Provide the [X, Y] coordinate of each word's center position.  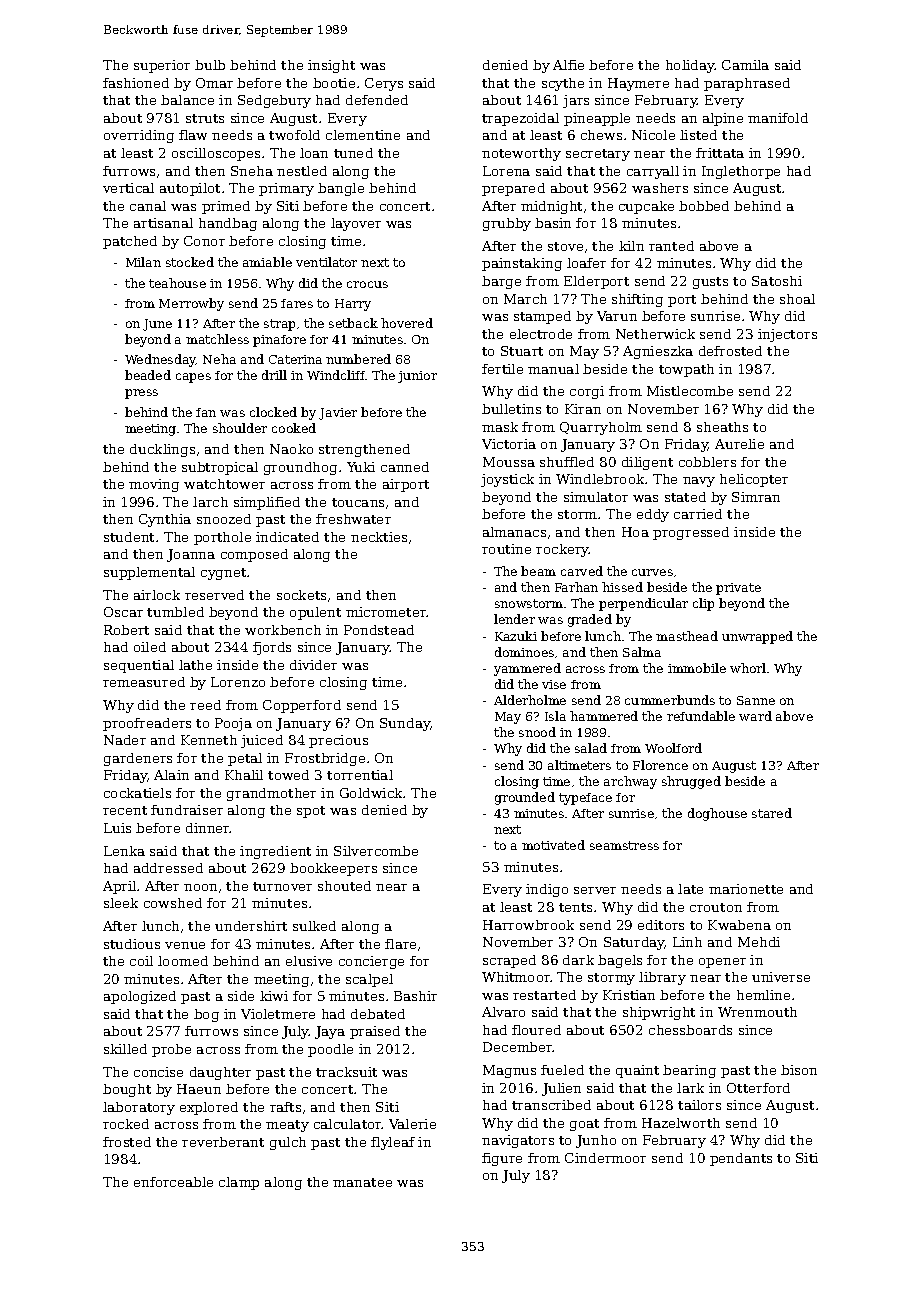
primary [286, 189]
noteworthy [521, 154]
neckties [379, 537]
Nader [125, 740]
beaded [148, 375]
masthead [687, 636]
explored [209, 1108]
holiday [690, 66]
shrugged [691, 782]
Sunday [405, 724]
